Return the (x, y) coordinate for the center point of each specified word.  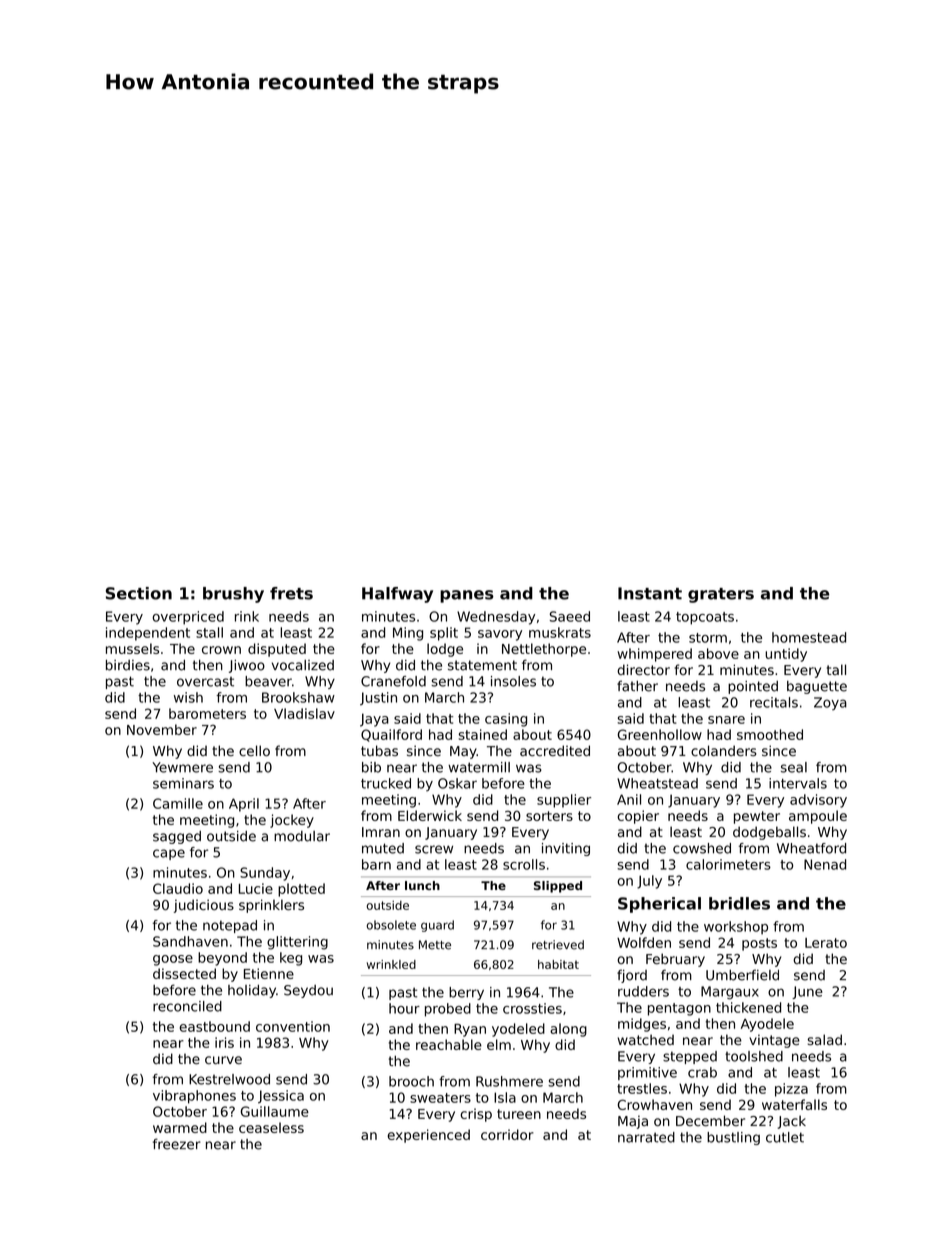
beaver (268, 681)
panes (467, 596)
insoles (513, 681)
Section (139, 593)
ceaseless (271, 1127)
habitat (558, 964)
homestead (809, 637)
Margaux (730, 993)
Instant (650, 593)
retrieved (558, 945)
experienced (428, 1136)
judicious (204, 906)
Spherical (659, 905)
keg (291, 959)
